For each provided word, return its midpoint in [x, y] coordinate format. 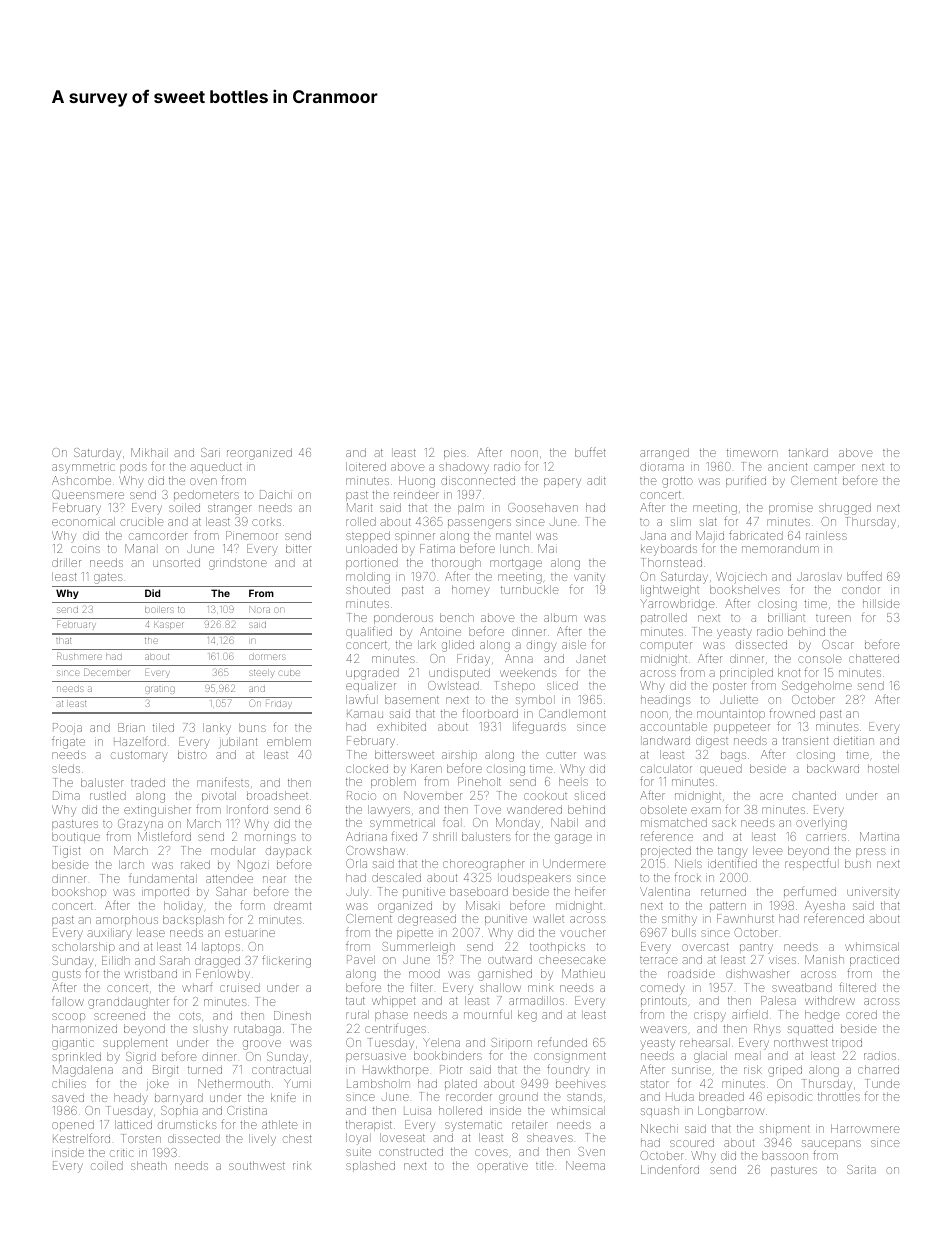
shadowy [464, 468]
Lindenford [670, 1169]
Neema [585, 1165]
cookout [545, 795]
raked [195, 864]
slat [708, 521]
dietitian [854, 740]
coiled [107, 1165]
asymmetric [83, 469]
